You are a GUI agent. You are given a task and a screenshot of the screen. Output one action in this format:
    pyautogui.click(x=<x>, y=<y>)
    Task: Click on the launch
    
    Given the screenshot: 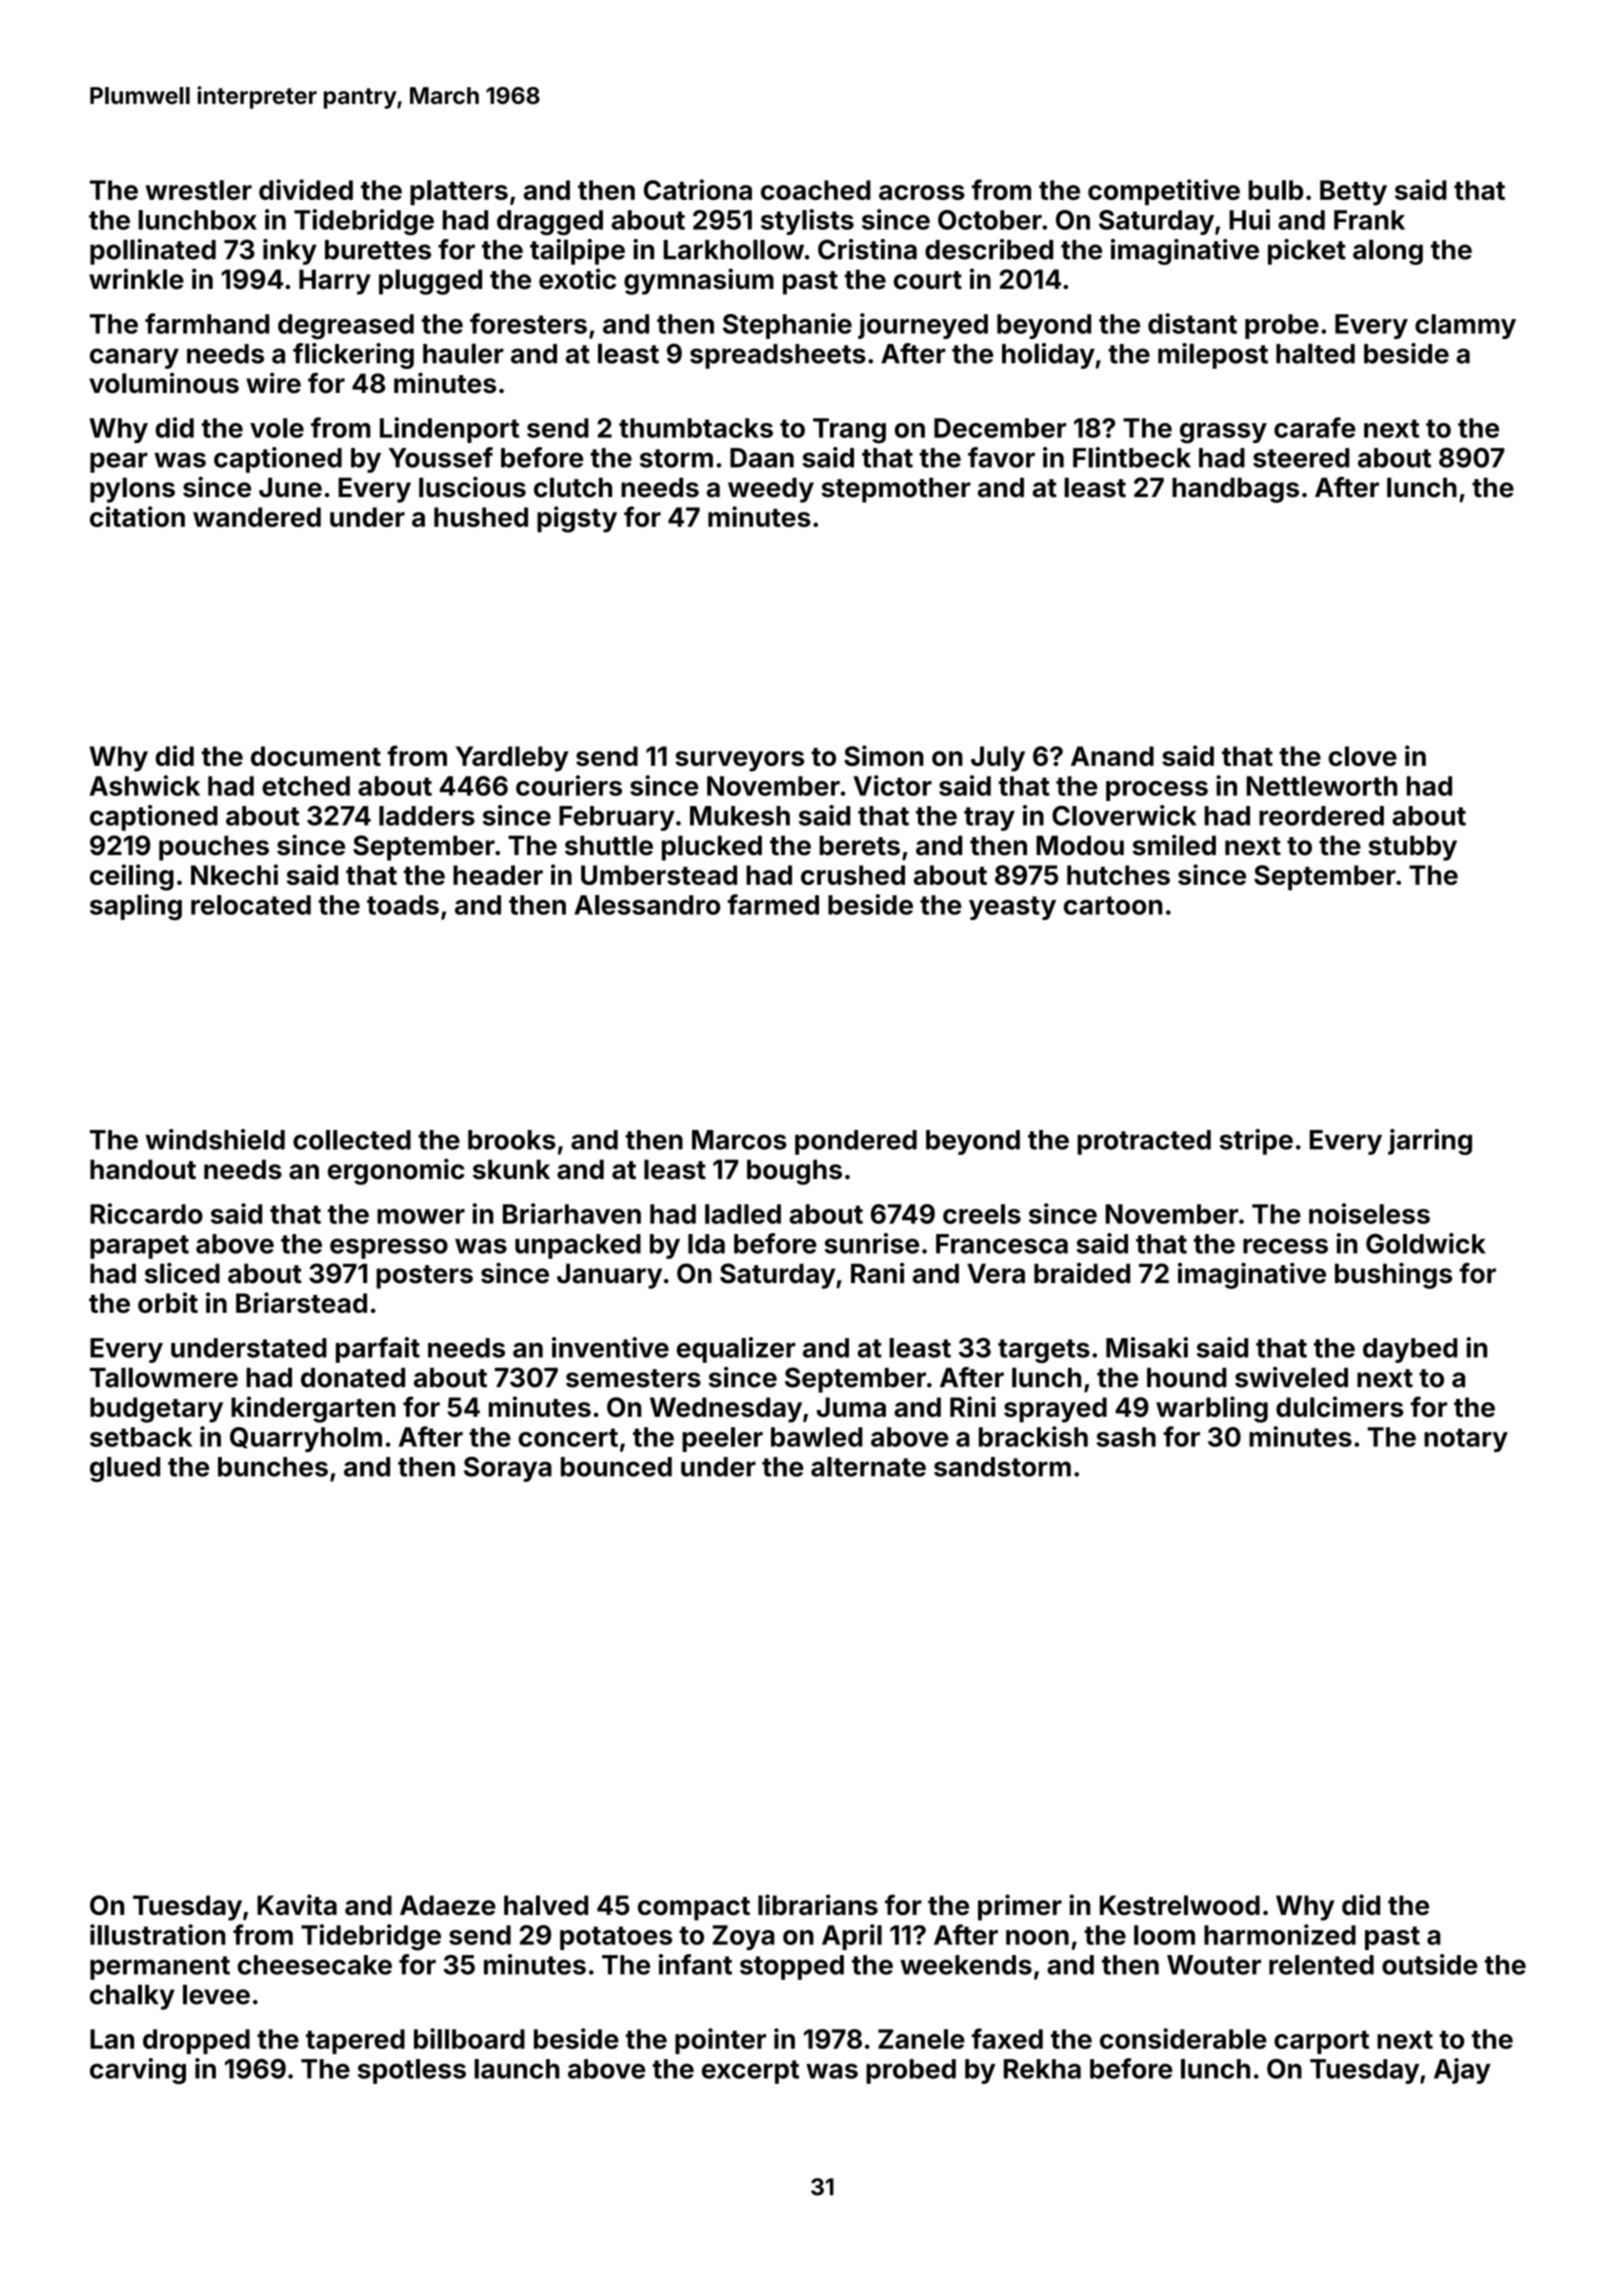 What is the action you would take?
    pyautogui.click(x=517, y=2069)
